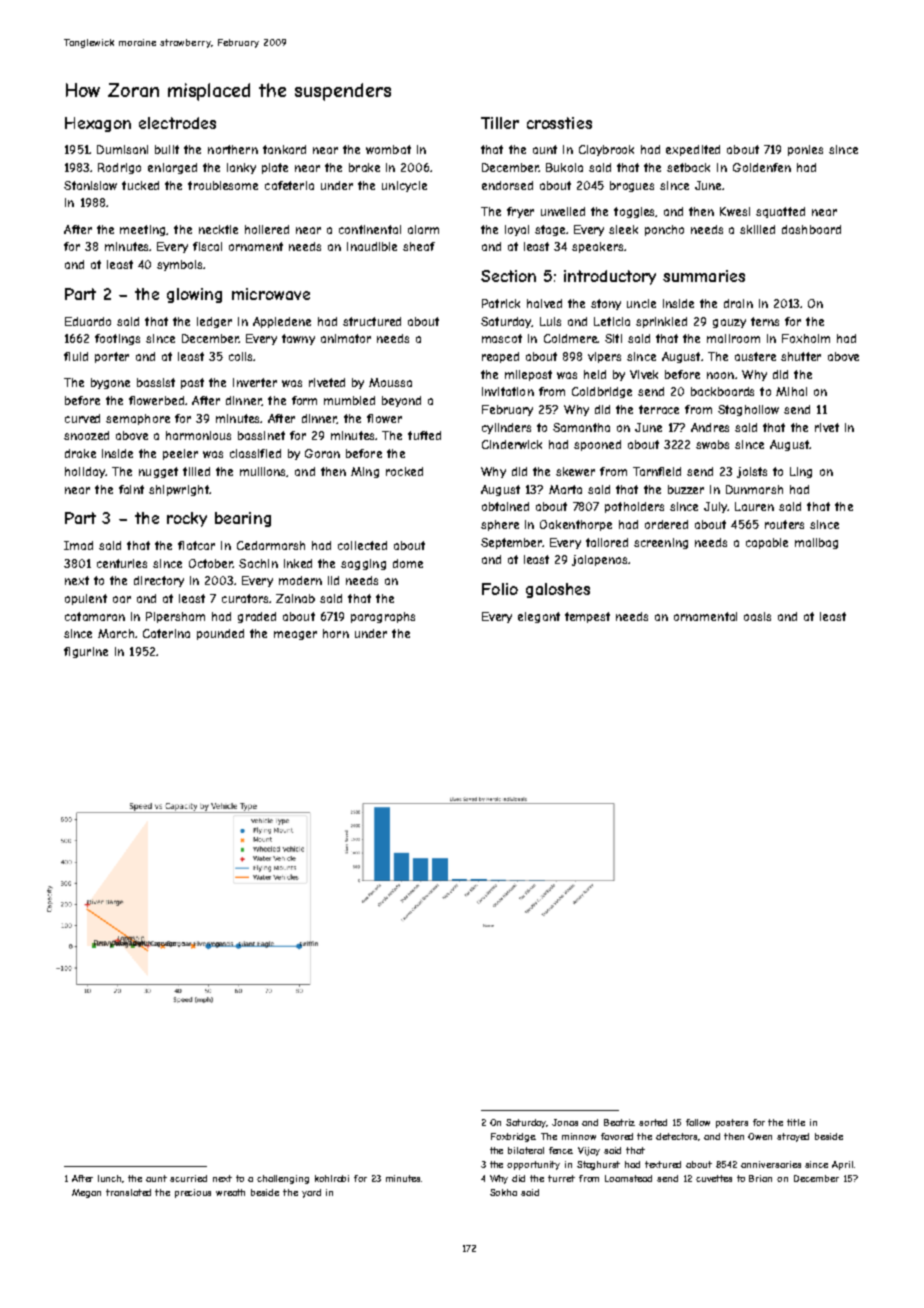  Describe the element at coordinates (539, 617) in the document. I see `elegant` at that location.
